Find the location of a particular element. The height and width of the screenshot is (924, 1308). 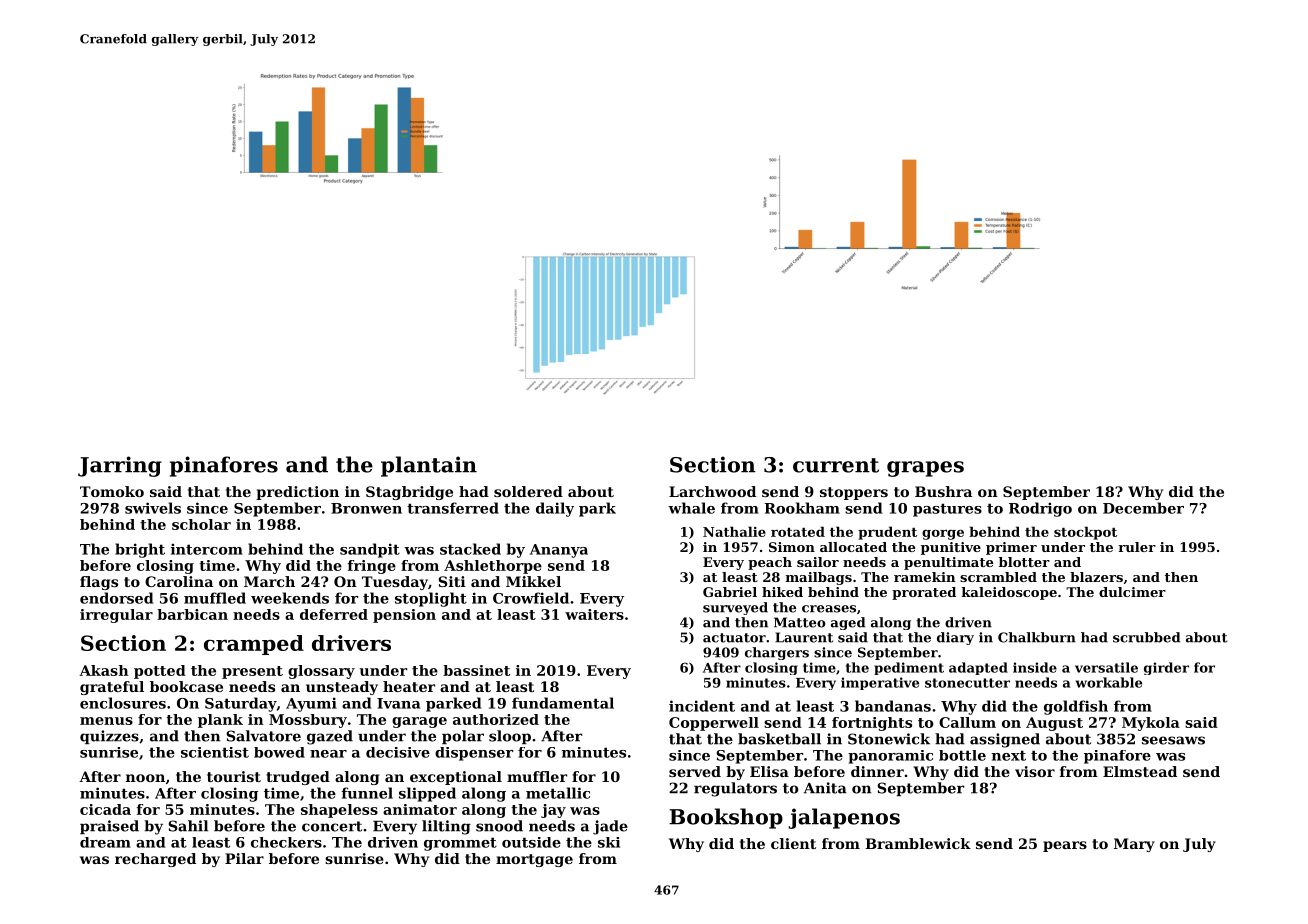

prediction is located at coordinates (297, 493).
